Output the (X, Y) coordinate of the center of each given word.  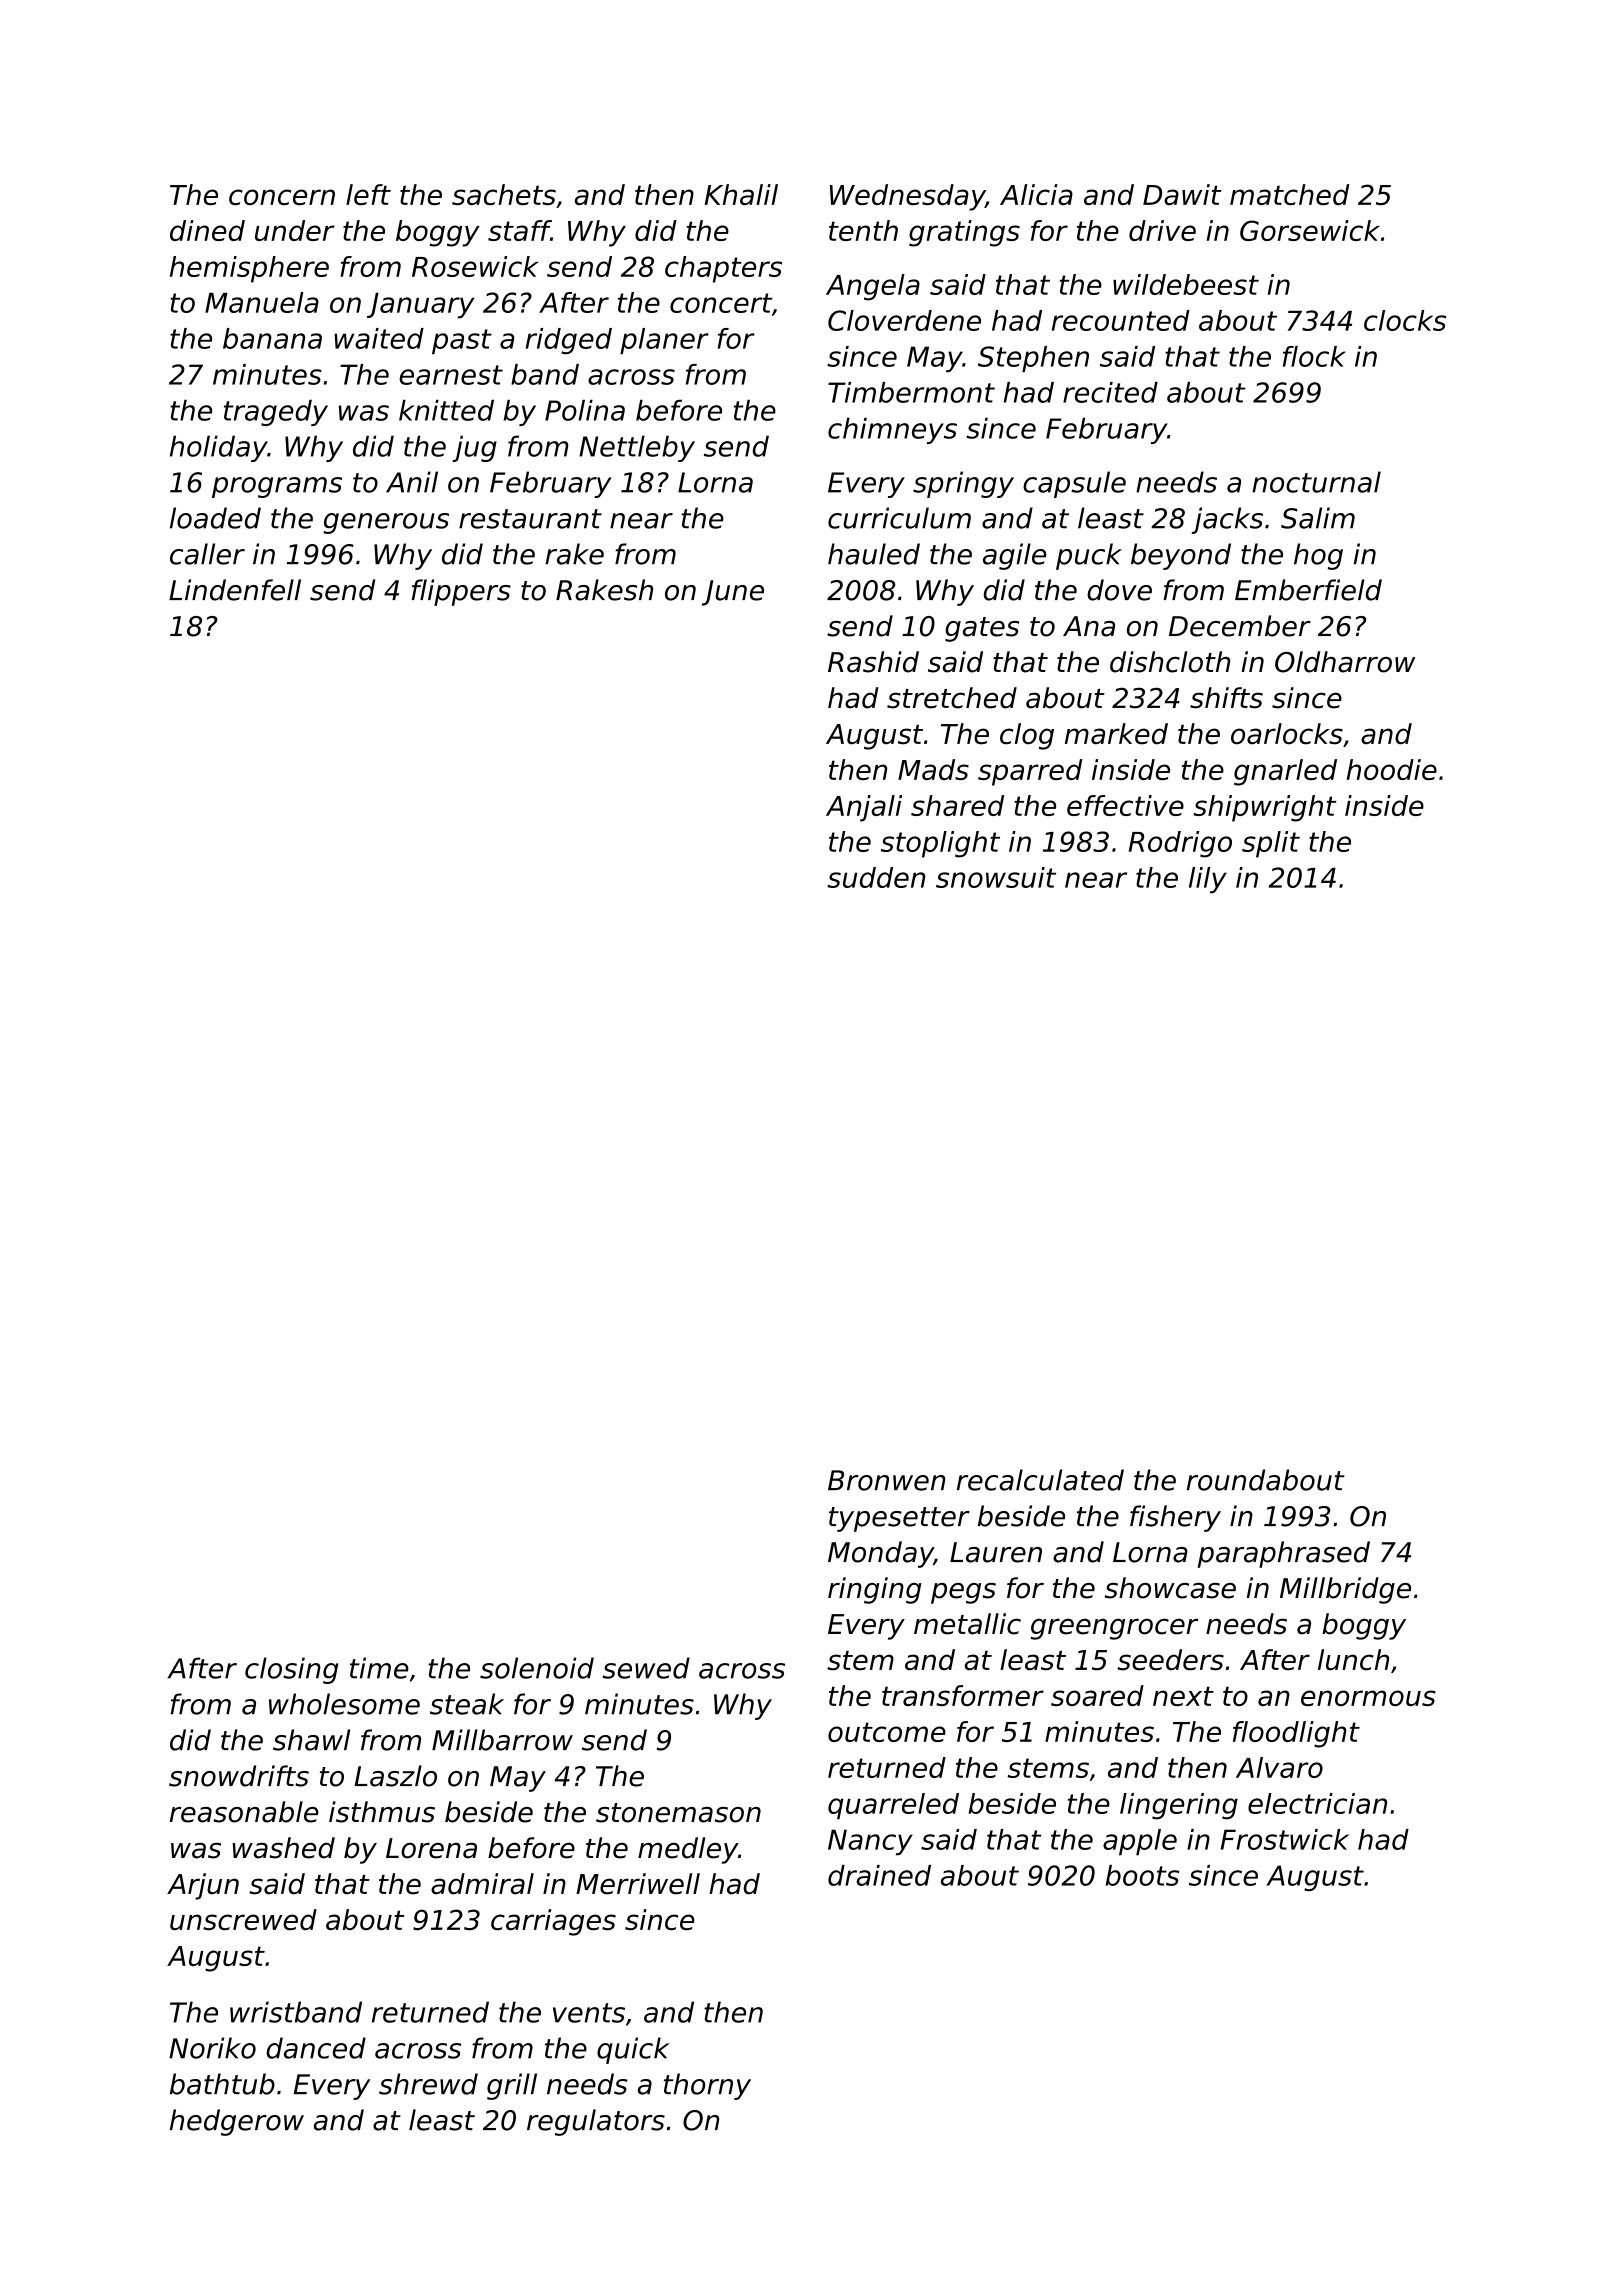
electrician (1317, 1803)
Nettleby (637, 448)
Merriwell (638, 1884)
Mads (933, 769)
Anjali (864, 808)
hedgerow (237, 2122)
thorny (707, 2086)
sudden (876, 877)
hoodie (1392, 769)
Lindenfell (235, 590)
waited (379, 338)
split (1271, 844)
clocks (1405, 320)
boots (1143, 1875)
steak (467, 1704)
